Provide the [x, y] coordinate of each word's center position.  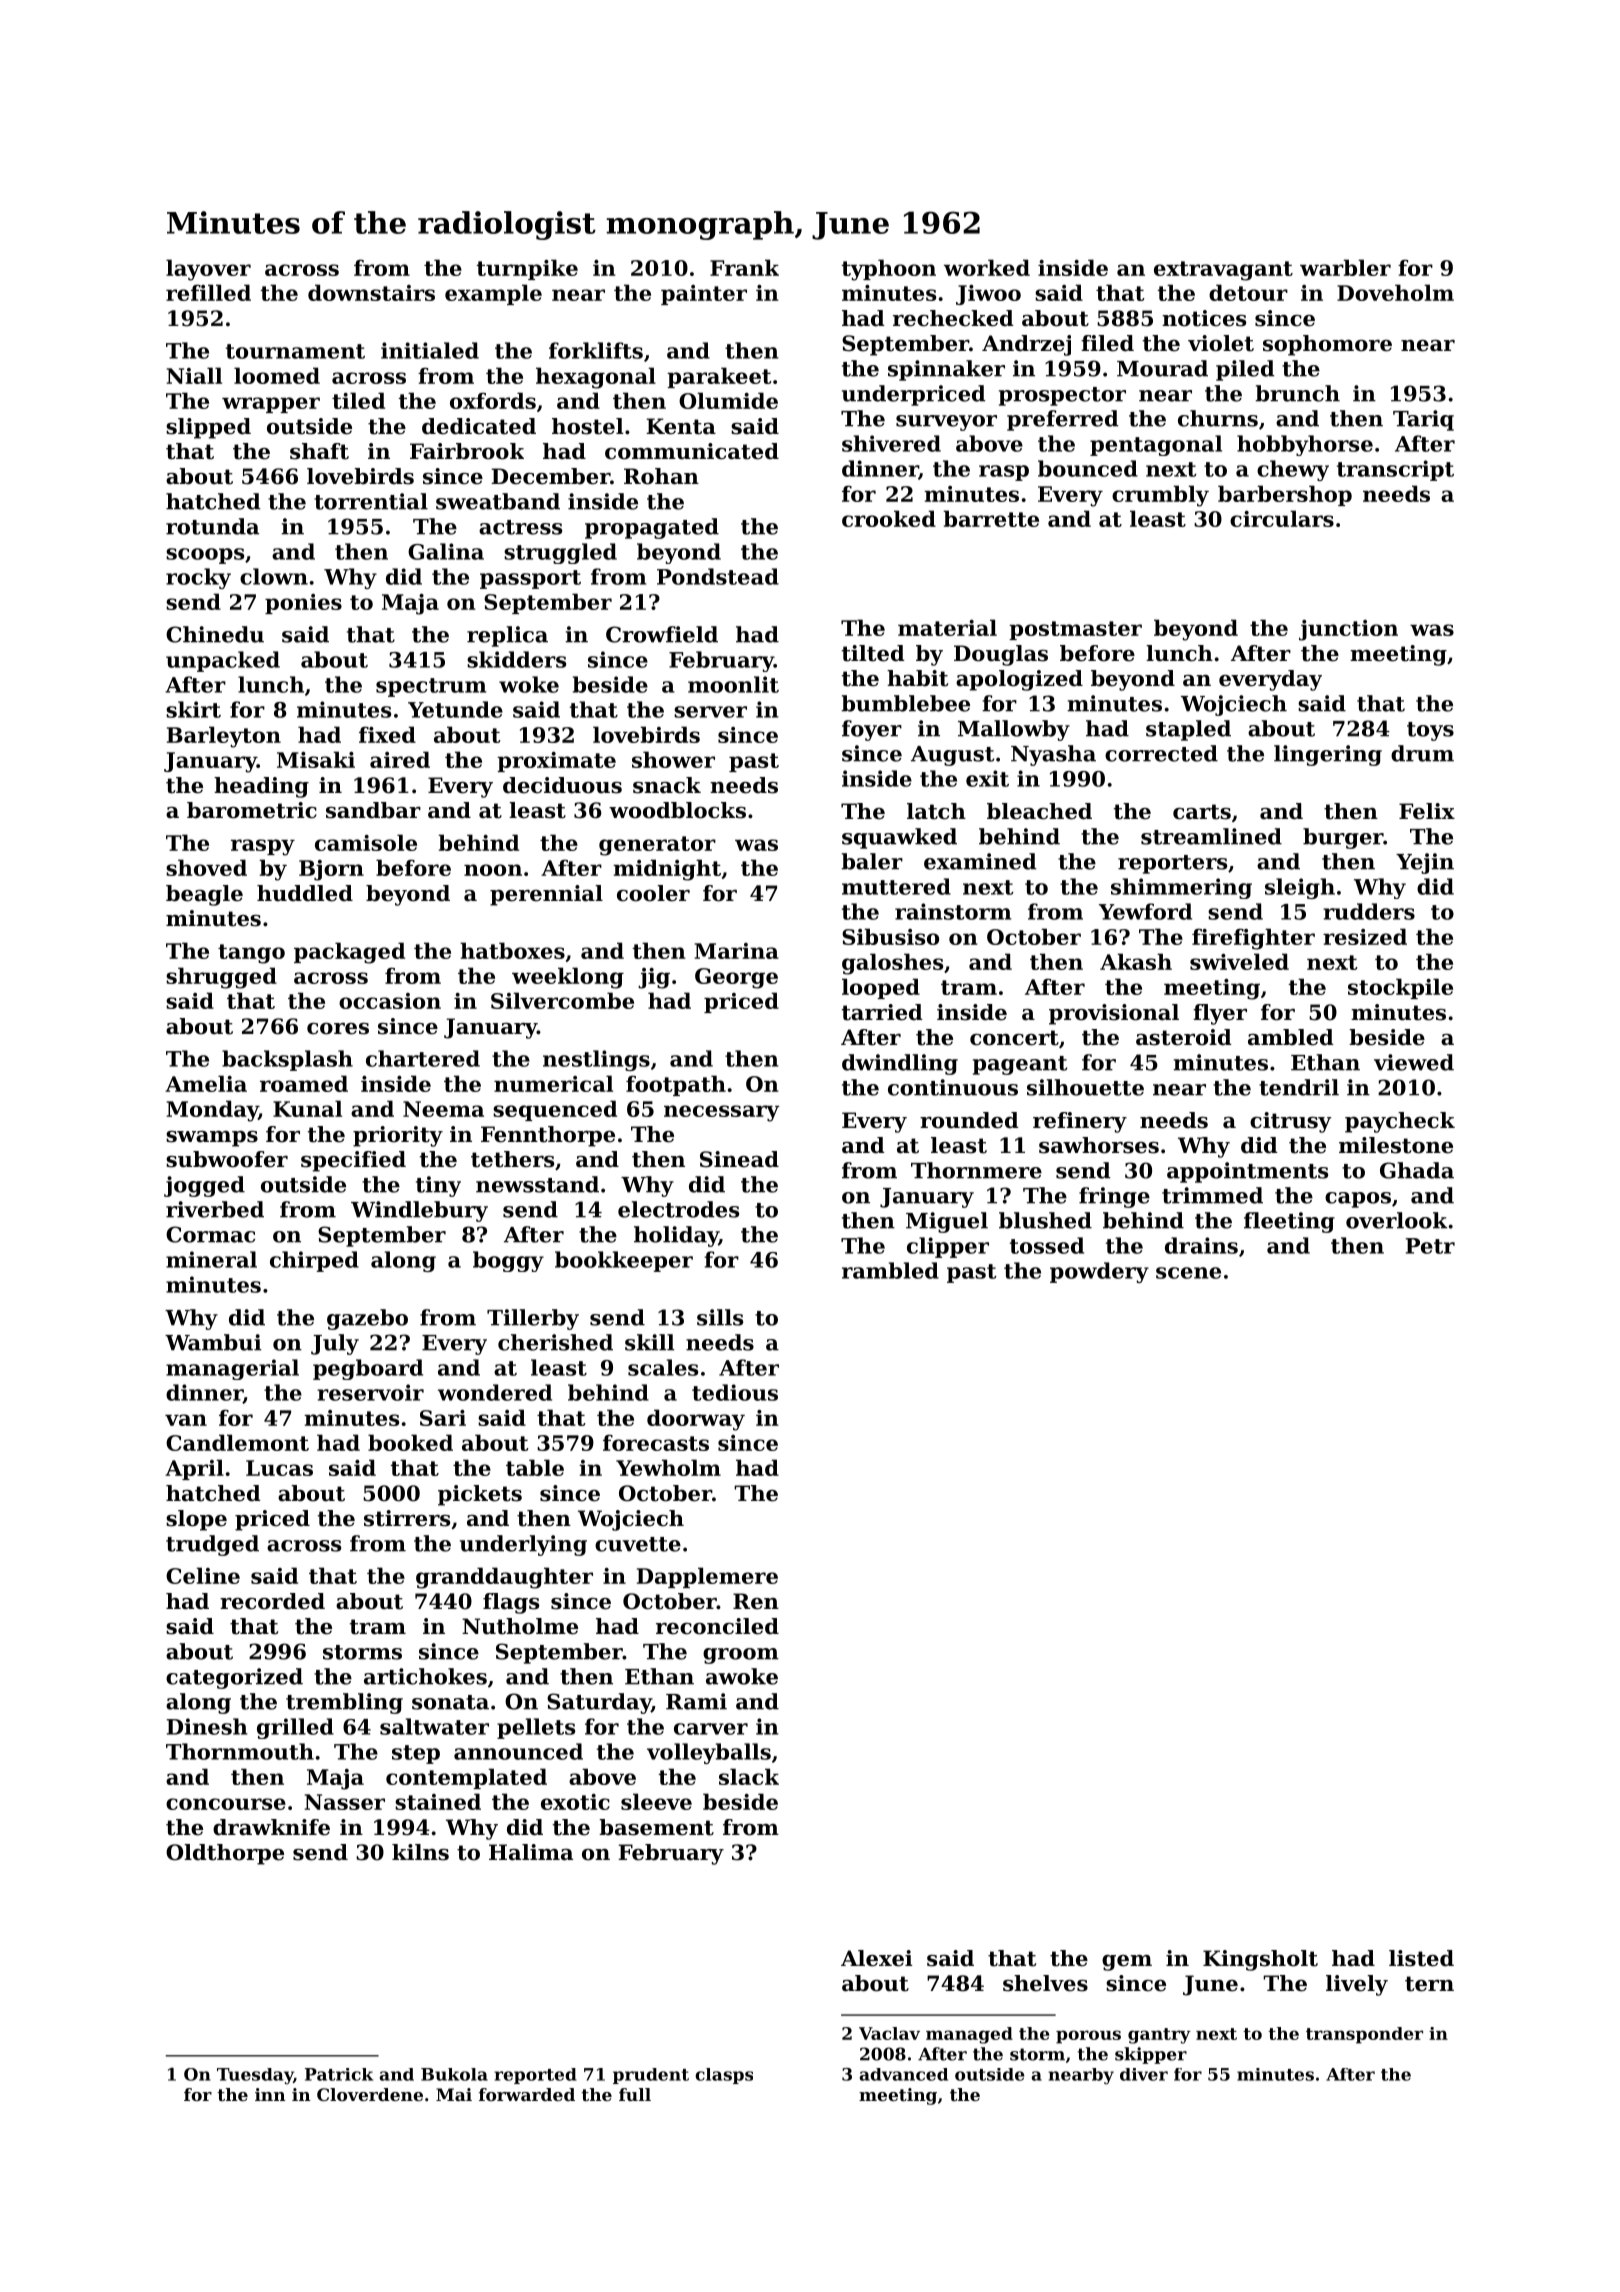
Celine [203, 1575]
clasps [724, 2076]
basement [656, 1827]
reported [535, 2076]
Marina [736, 951]
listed [1421, 1958]
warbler [1345, 267]
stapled [1188, 730]
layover [208, 270]
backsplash [287, 1060]
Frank [744, 267]
